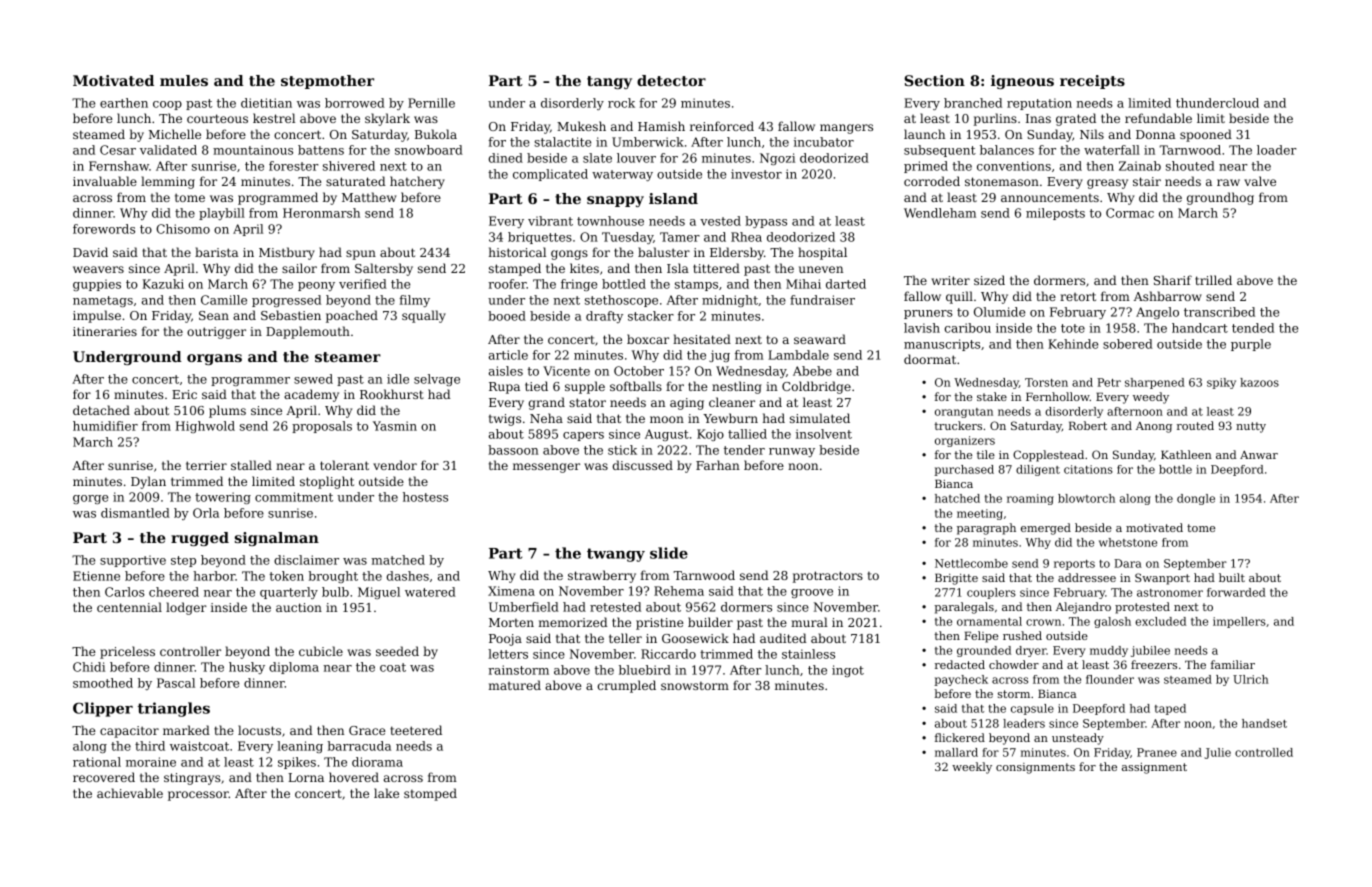 The image size is (1372, 887). What do you see at coordinates (1154, 768) in the page?
I see `assignment` at bounding box center [1154, 768].
